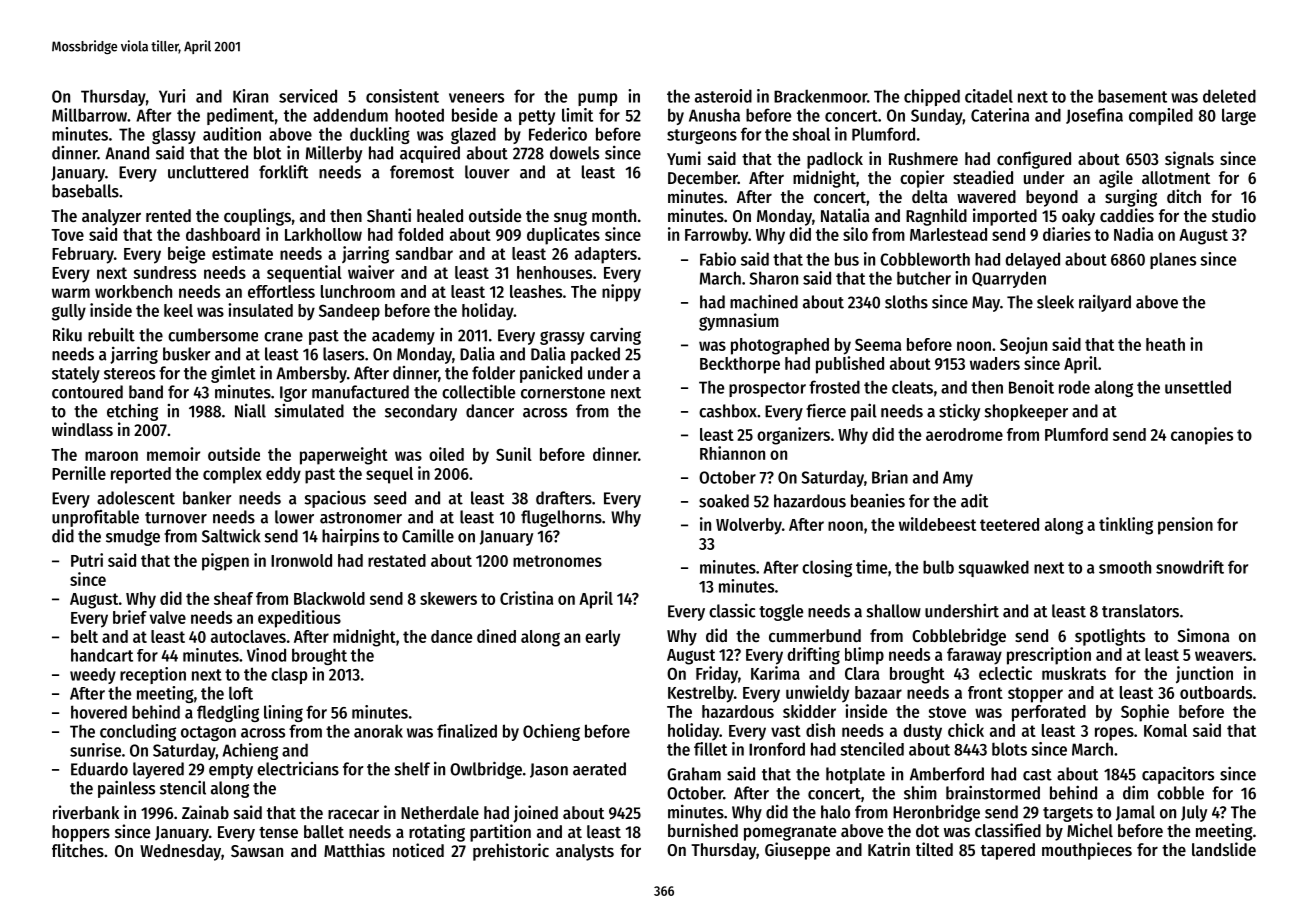  What do you see at coordinates (81, 833) in the image?
I see `hoppers` at bounding box center [81, 833].
